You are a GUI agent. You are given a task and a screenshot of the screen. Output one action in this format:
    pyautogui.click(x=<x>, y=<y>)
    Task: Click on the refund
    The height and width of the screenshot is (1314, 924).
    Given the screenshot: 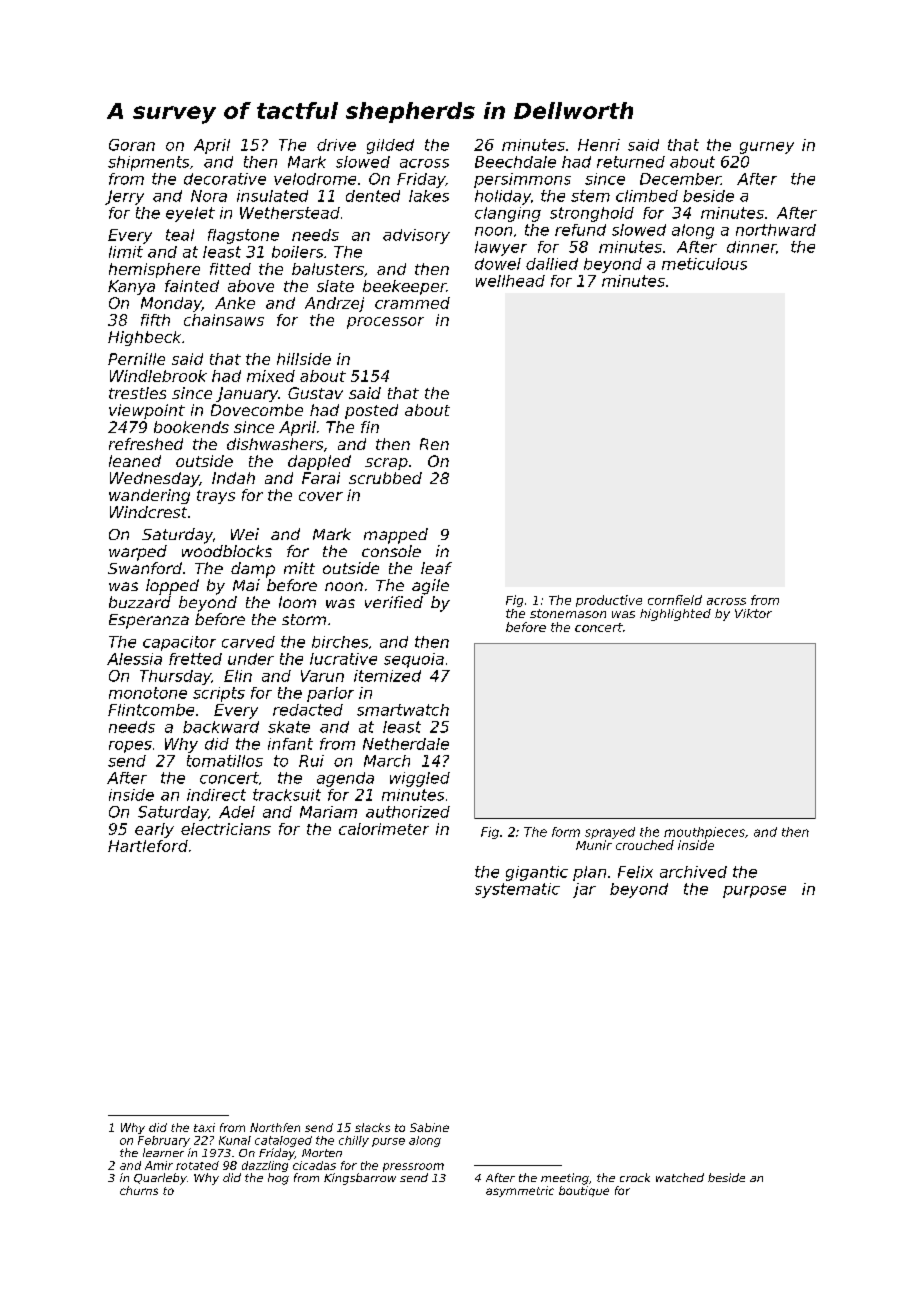 What is the action you would take?
    pyautogui.click(x=580, y=230)
